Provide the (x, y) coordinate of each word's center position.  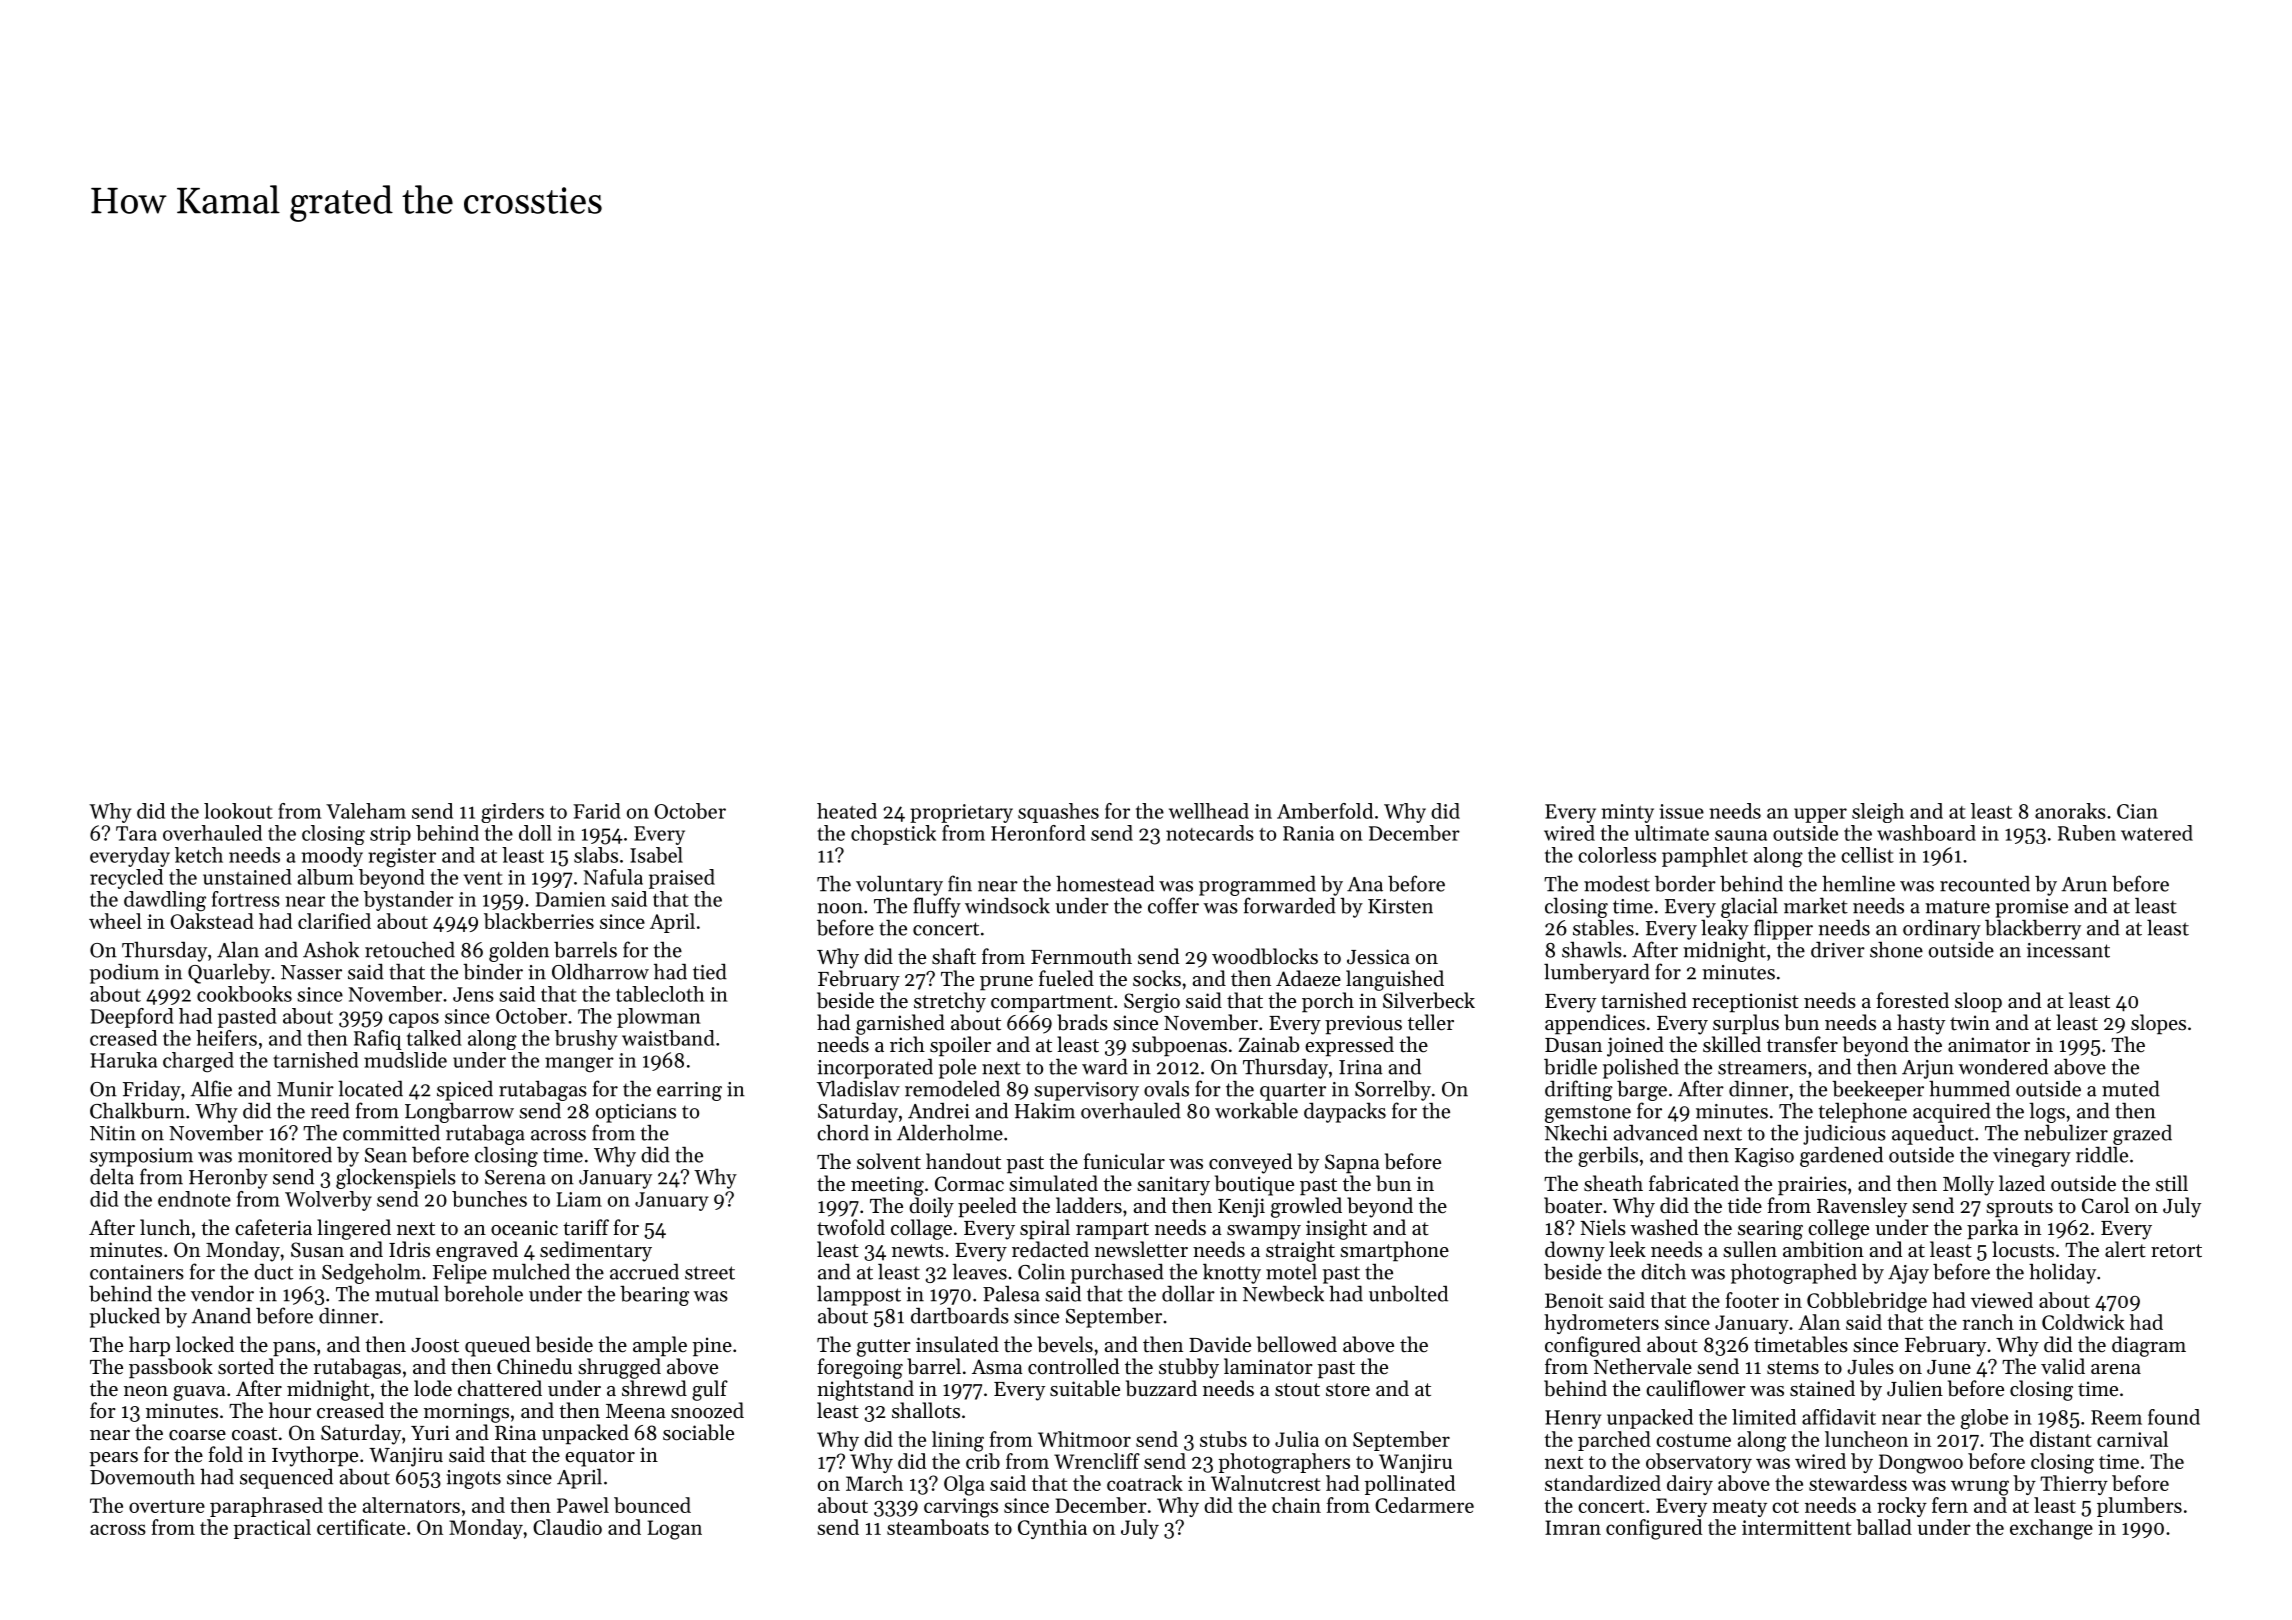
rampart (1112, 1231)
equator (600, 1458)
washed (1664, 1227)
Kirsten (1400, 906)
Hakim (1045, 1110)
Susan (317, 1250)
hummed (1969, 1088)
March (874, 1483)
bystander (409, 901)
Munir (305, 1089)
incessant (2068, 950)
